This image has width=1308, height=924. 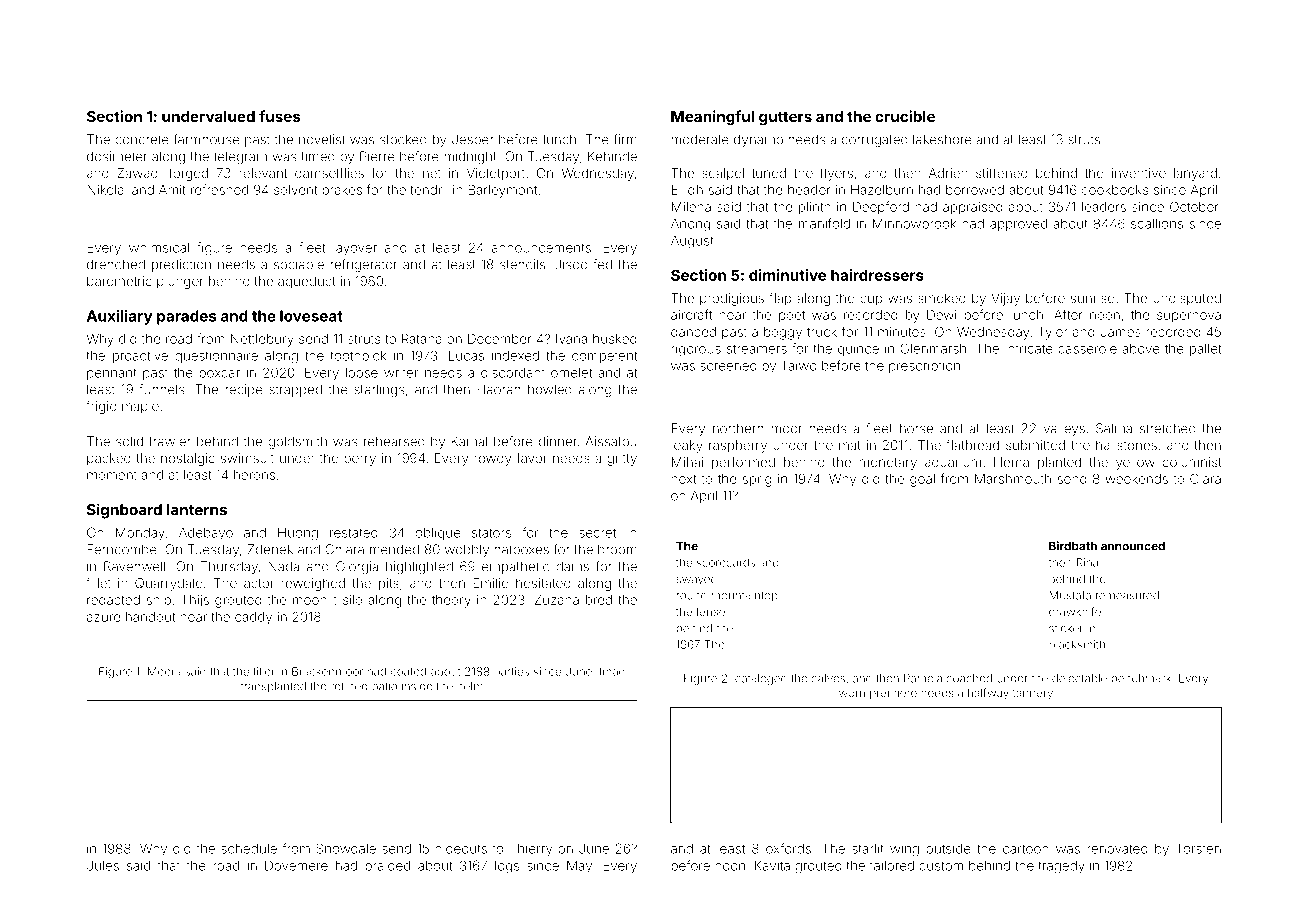 What do you see at coordinates (164, 671) in the image?
I see `Meera` at bounding box center [164, 671].
